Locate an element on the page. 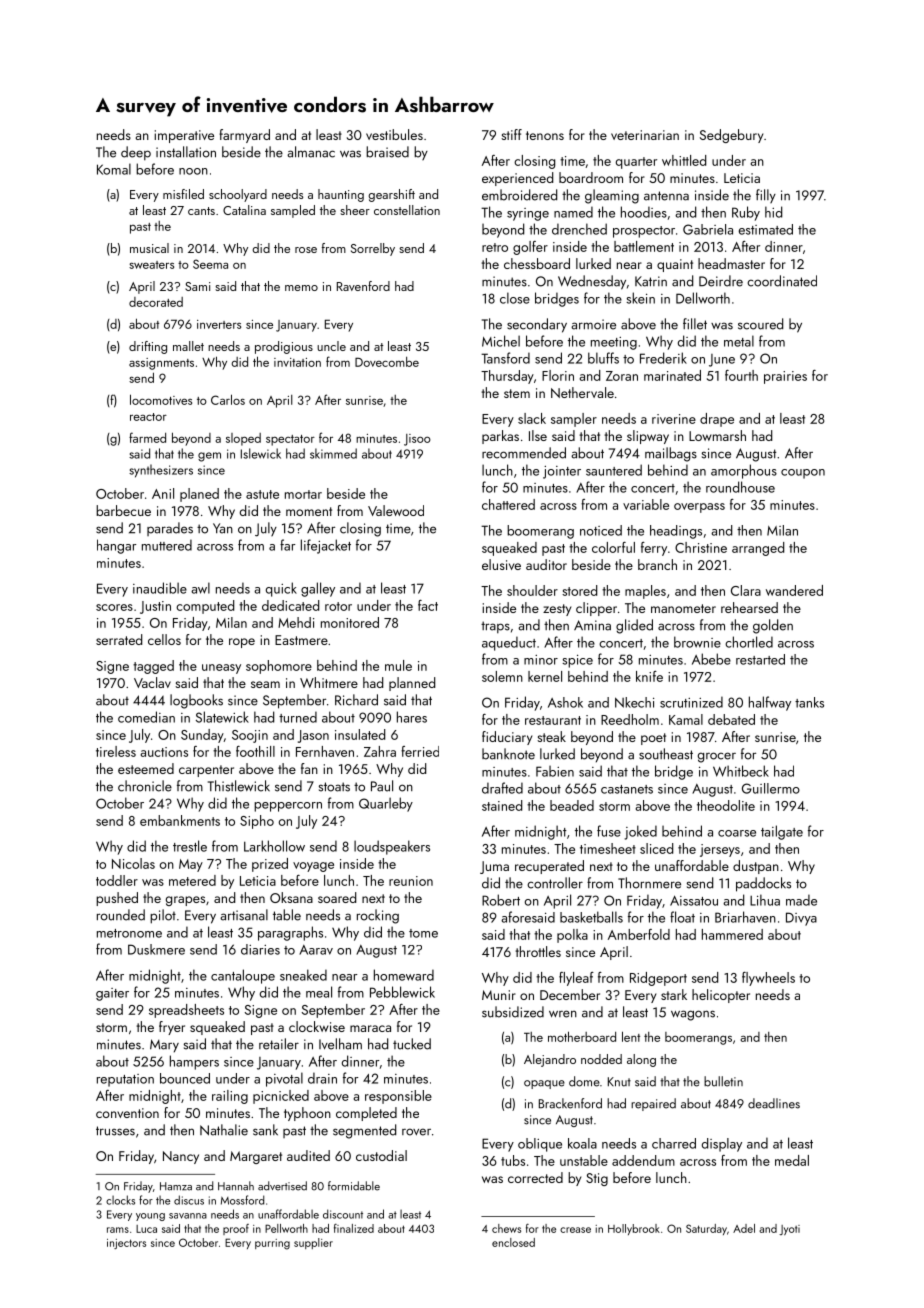 The width and height of the page is (924, 1308). farmyard is located at coordinates (244, 136).
